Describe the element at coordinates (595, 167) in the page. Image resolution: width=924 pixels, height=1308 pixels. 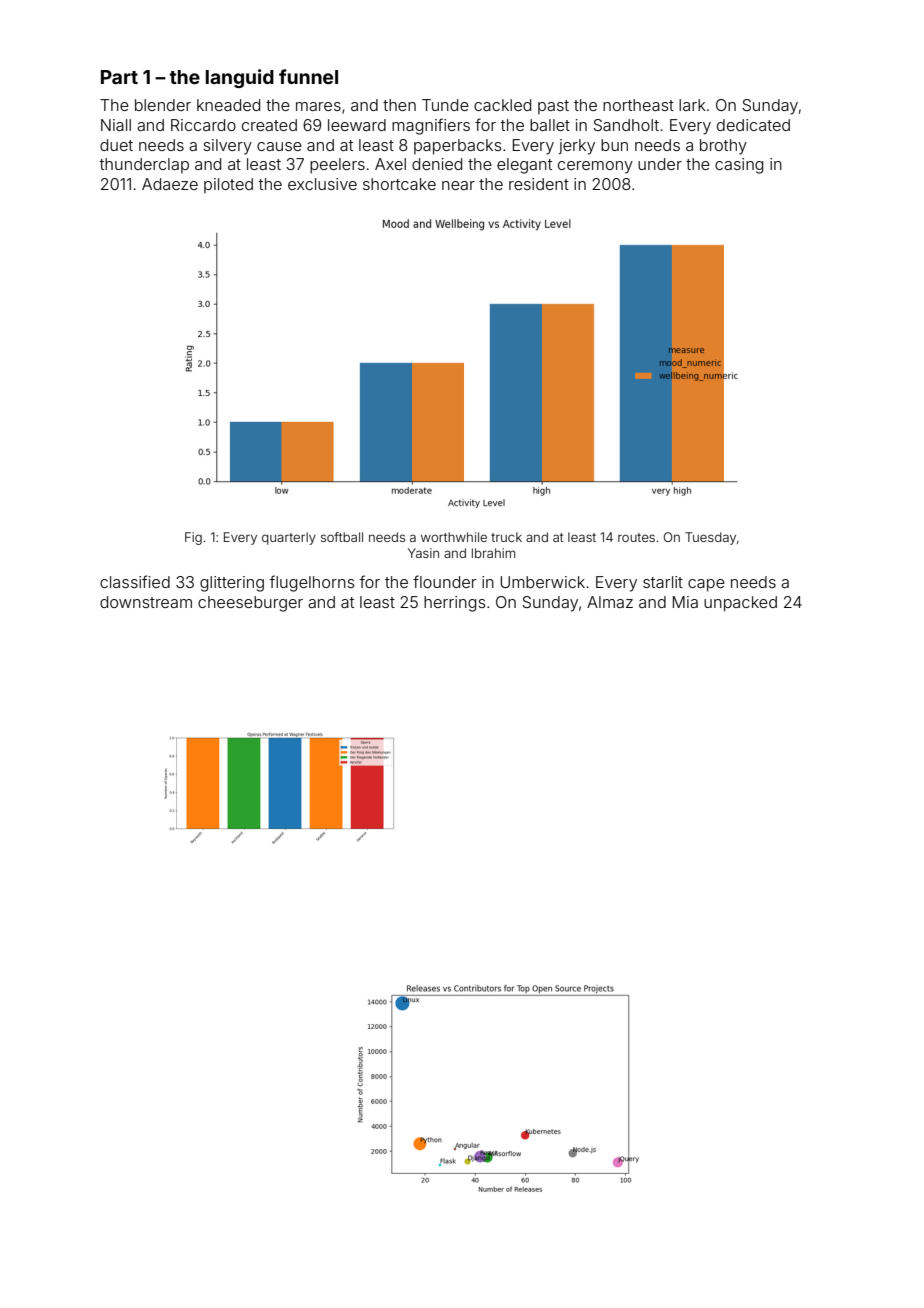
I see `ceremony` at that location.
